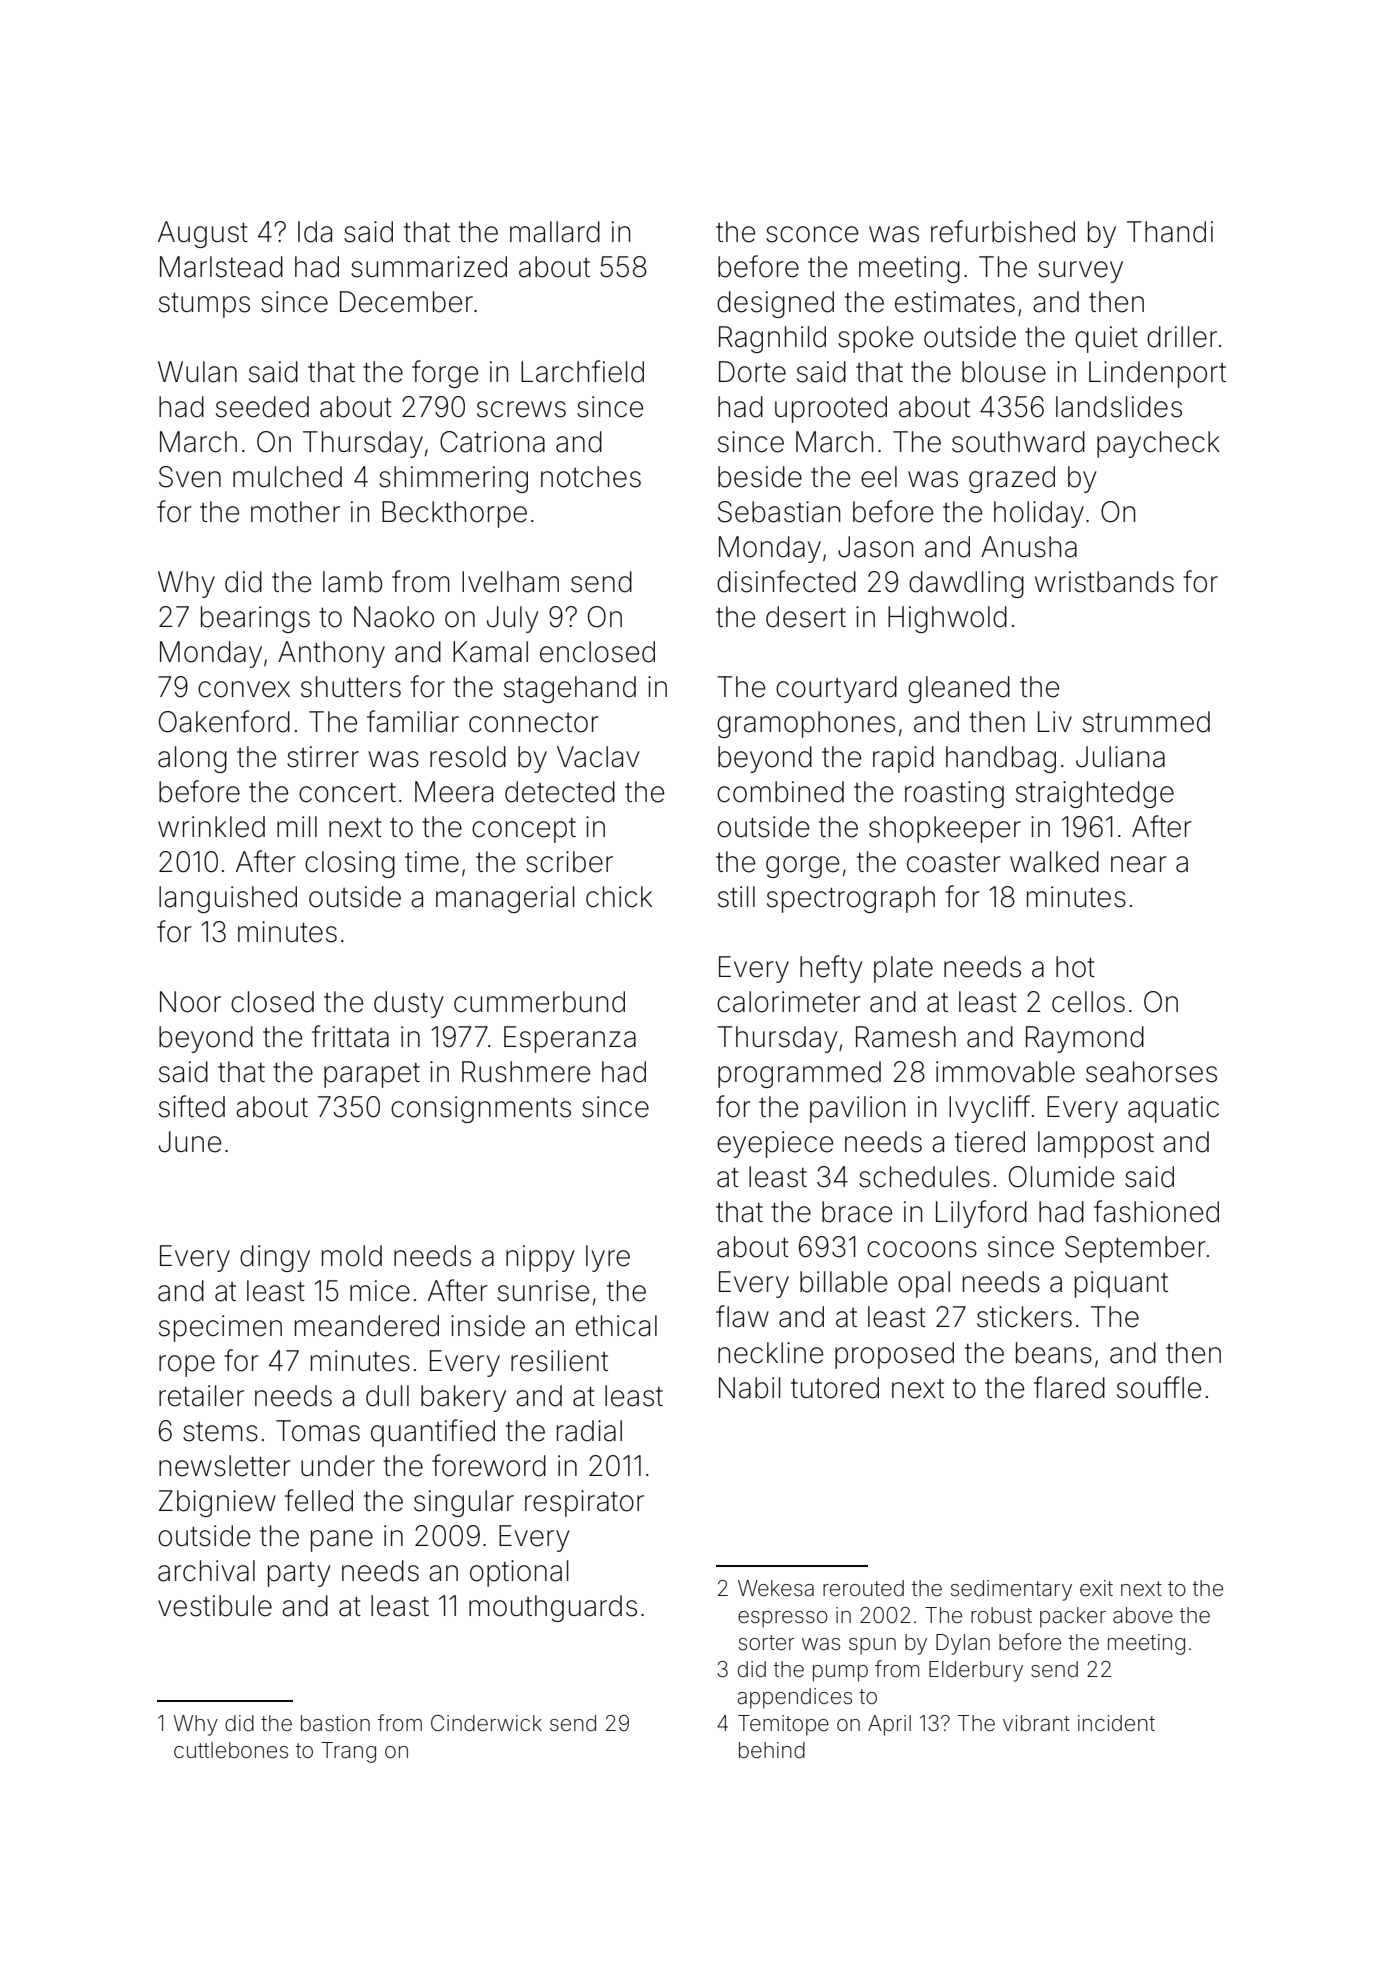  What do you see at coordinates (1003, 231) in the image?
I see `refurbished` at bounding box center [1003, 231].
